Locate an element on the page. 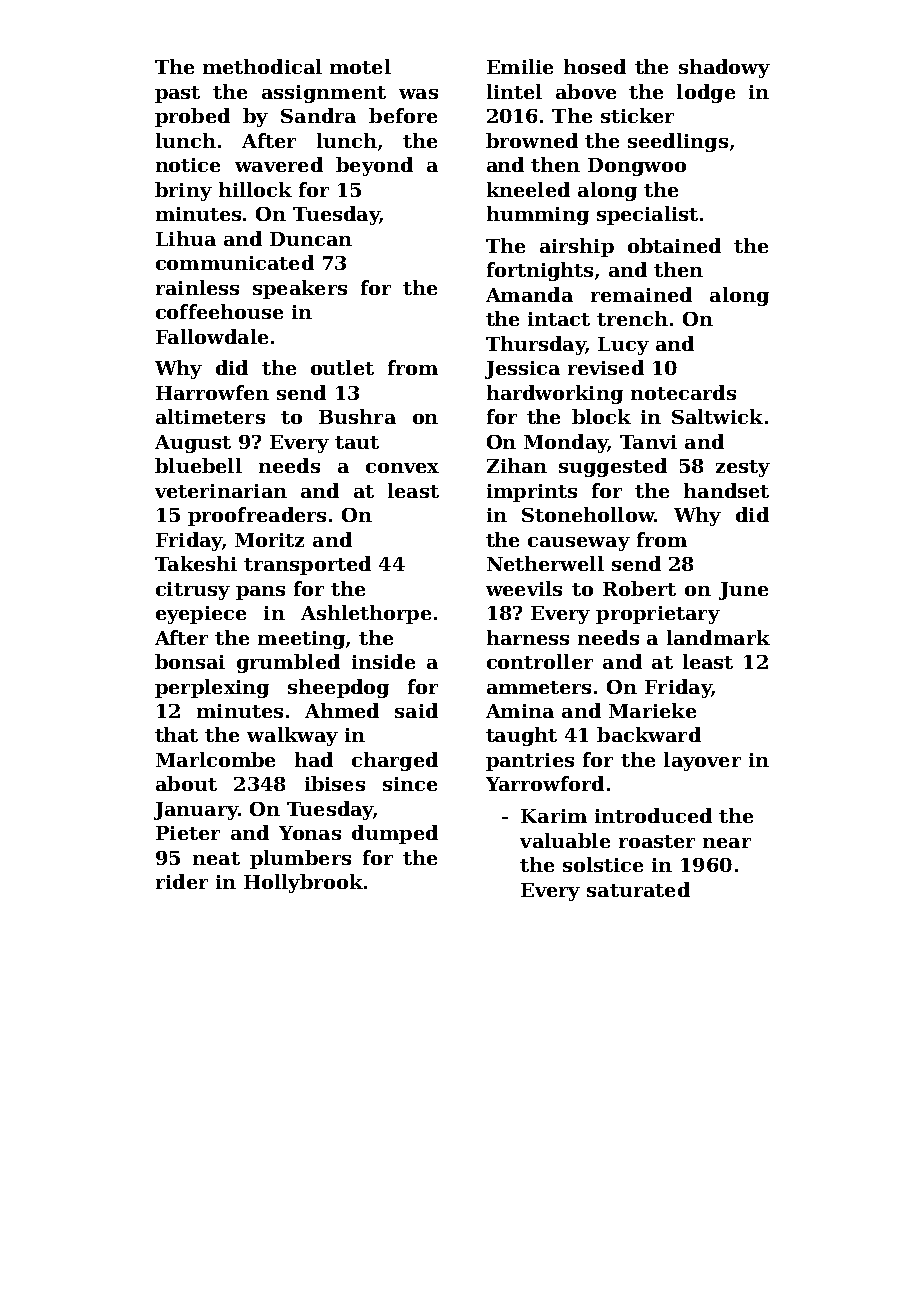  seedlings is located at coordinates (678, 142).
